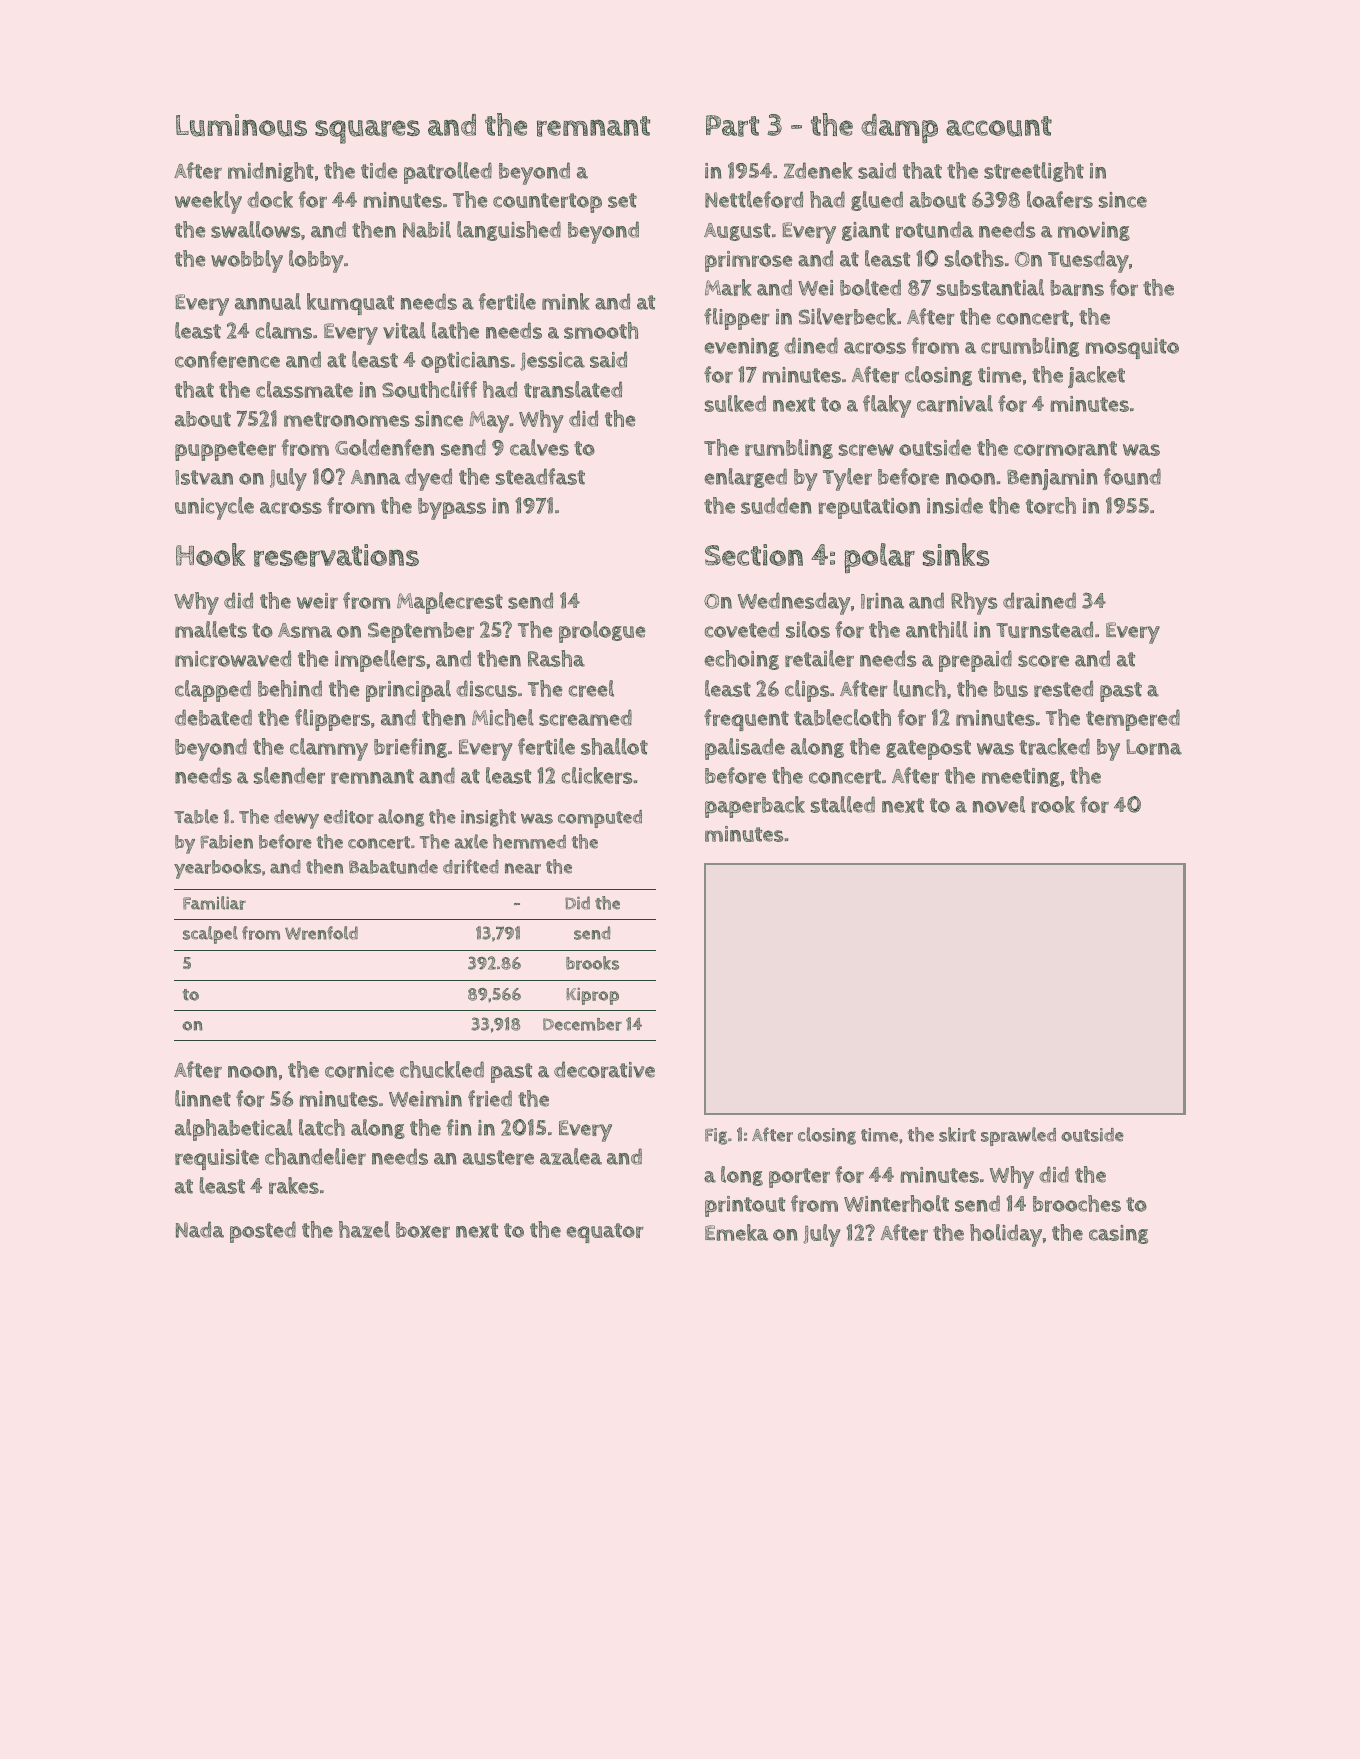 This image has width=1360, height=1759. I want to click on debated, so click(213, 717).
